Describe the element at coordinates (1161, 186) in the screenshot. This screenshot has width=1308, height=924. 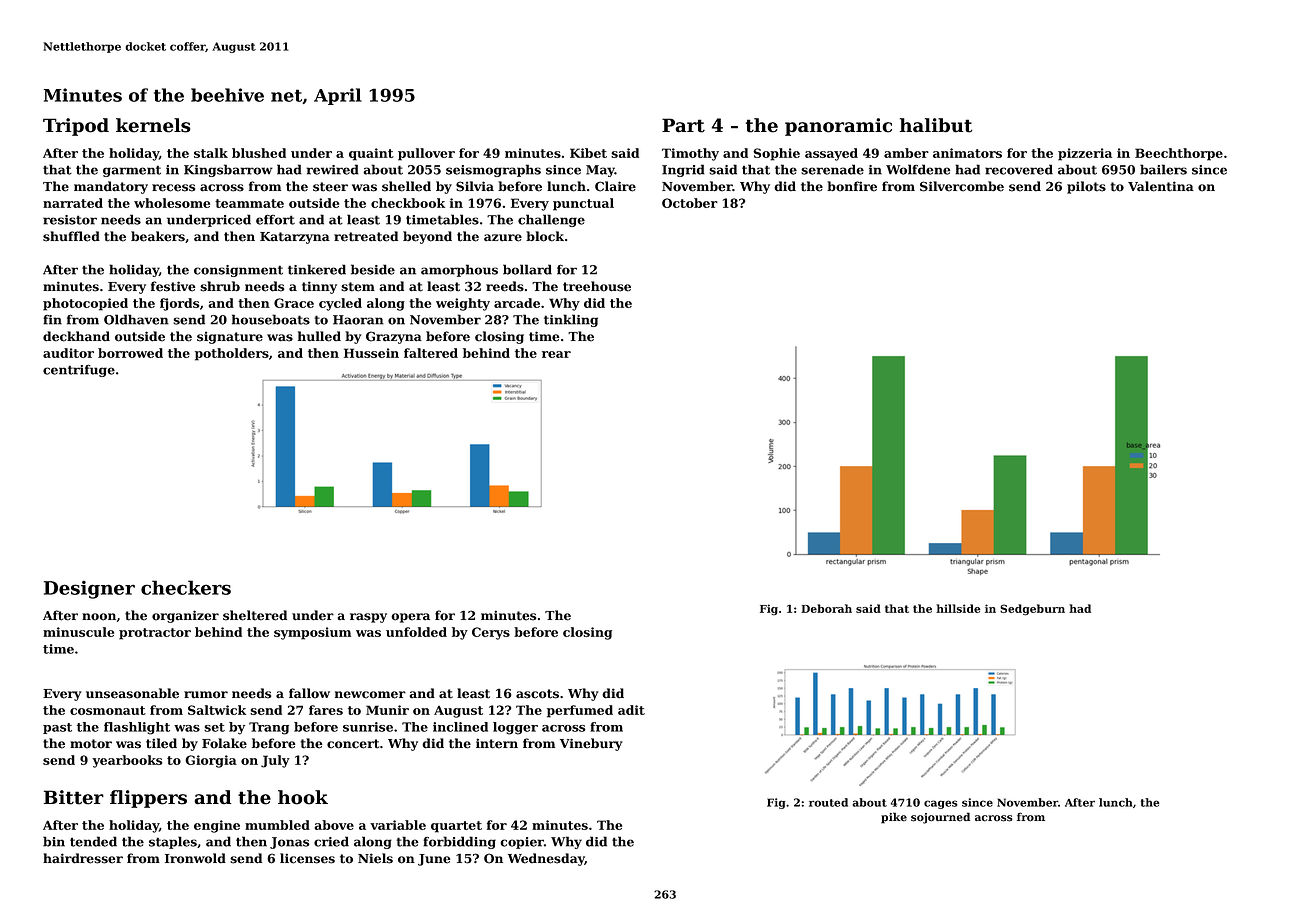
I see `Valentina` at that location.
